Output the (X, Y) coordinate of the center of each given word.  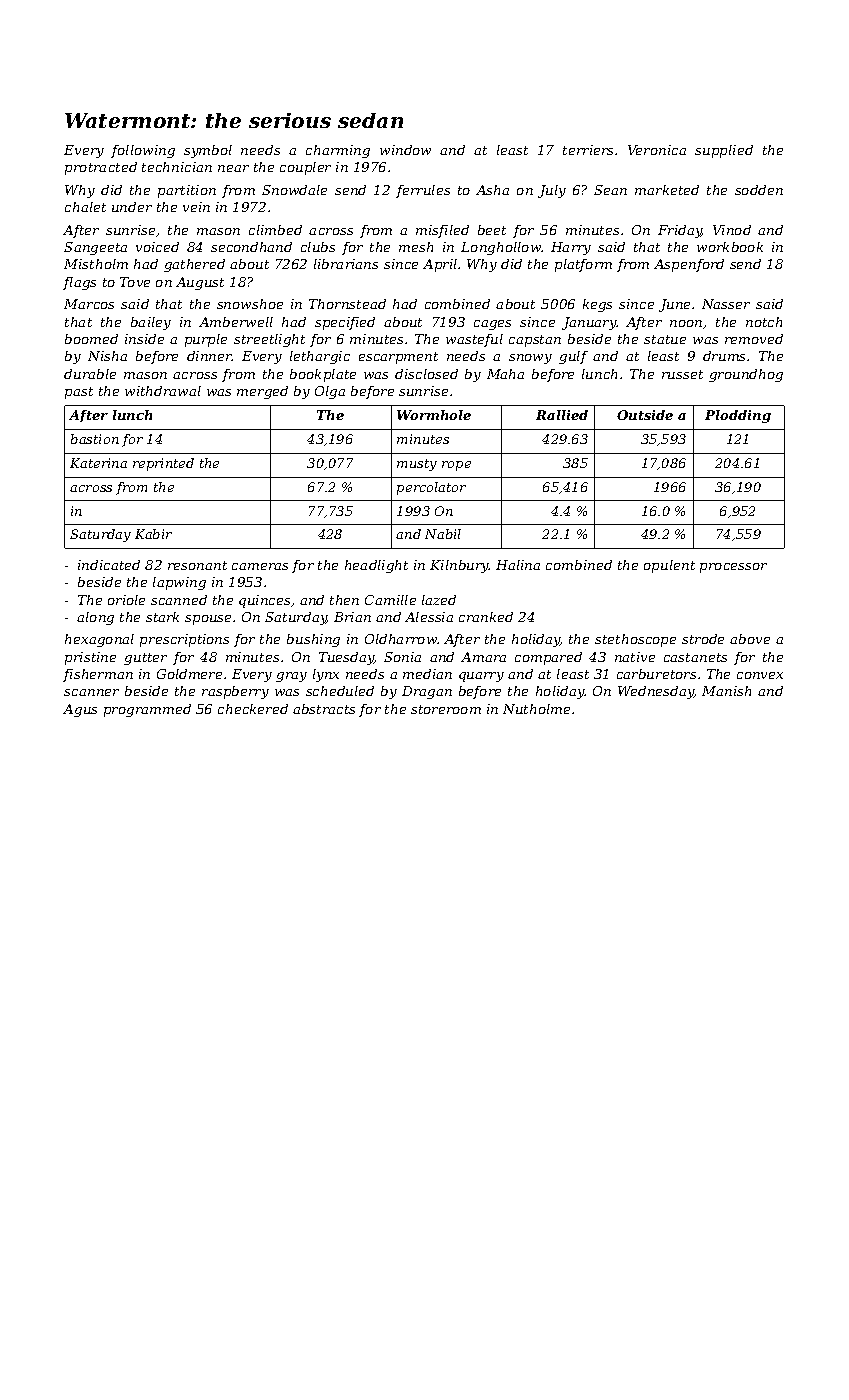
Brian (352, 617)
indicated (109, 565)
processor (733, 568)
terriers (588, 150)
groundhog (746, 375)
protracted (101, 168)
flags (79, 283)
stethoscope (635, 640)
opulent (669, 566)
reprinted (163, 464)
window (405, 150)
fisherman (98, 675)
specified (345, 323)
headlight (376, 566)
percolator (431, 488)
